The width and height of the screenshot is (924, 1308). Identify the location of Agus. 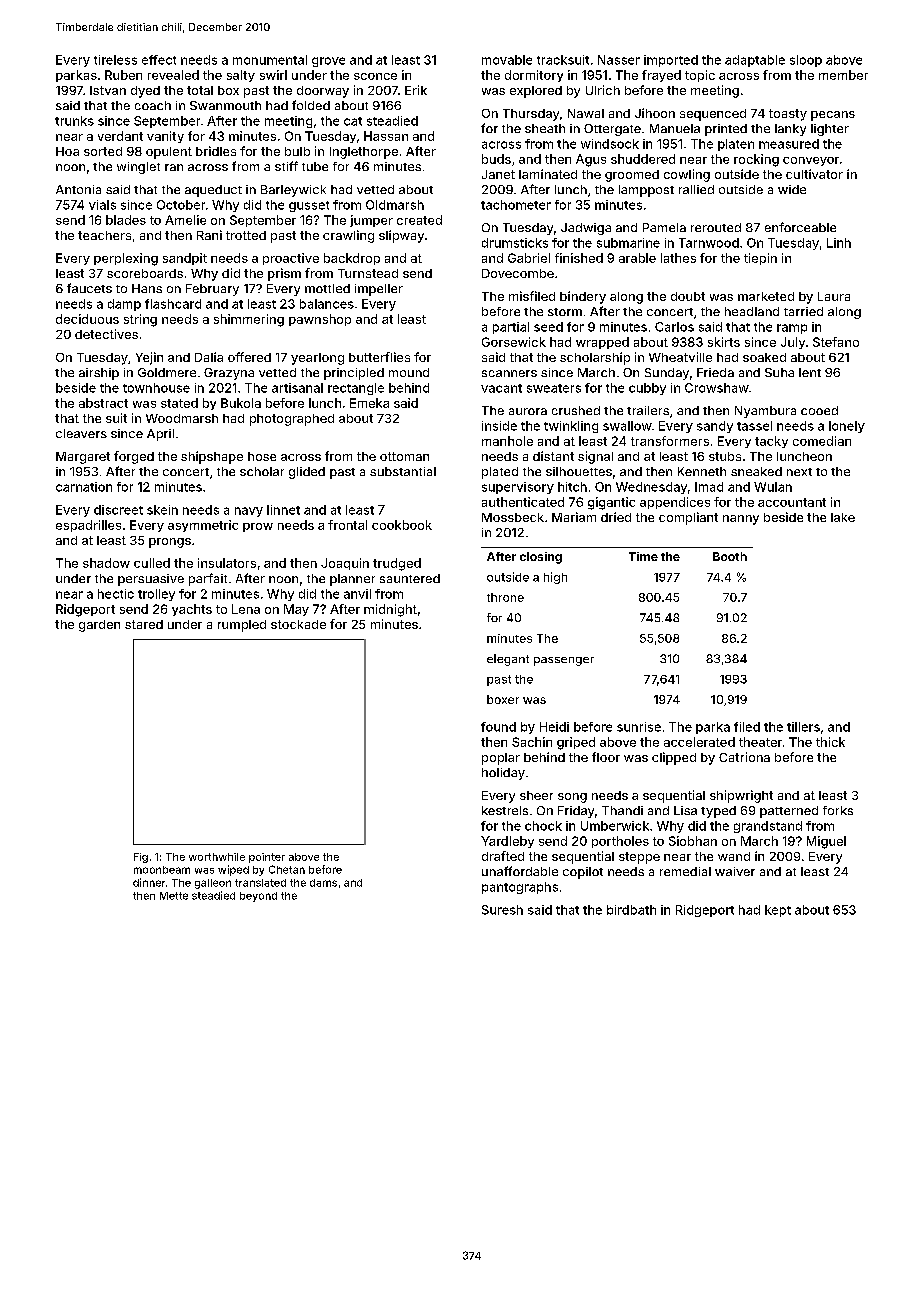
(591, 160).
